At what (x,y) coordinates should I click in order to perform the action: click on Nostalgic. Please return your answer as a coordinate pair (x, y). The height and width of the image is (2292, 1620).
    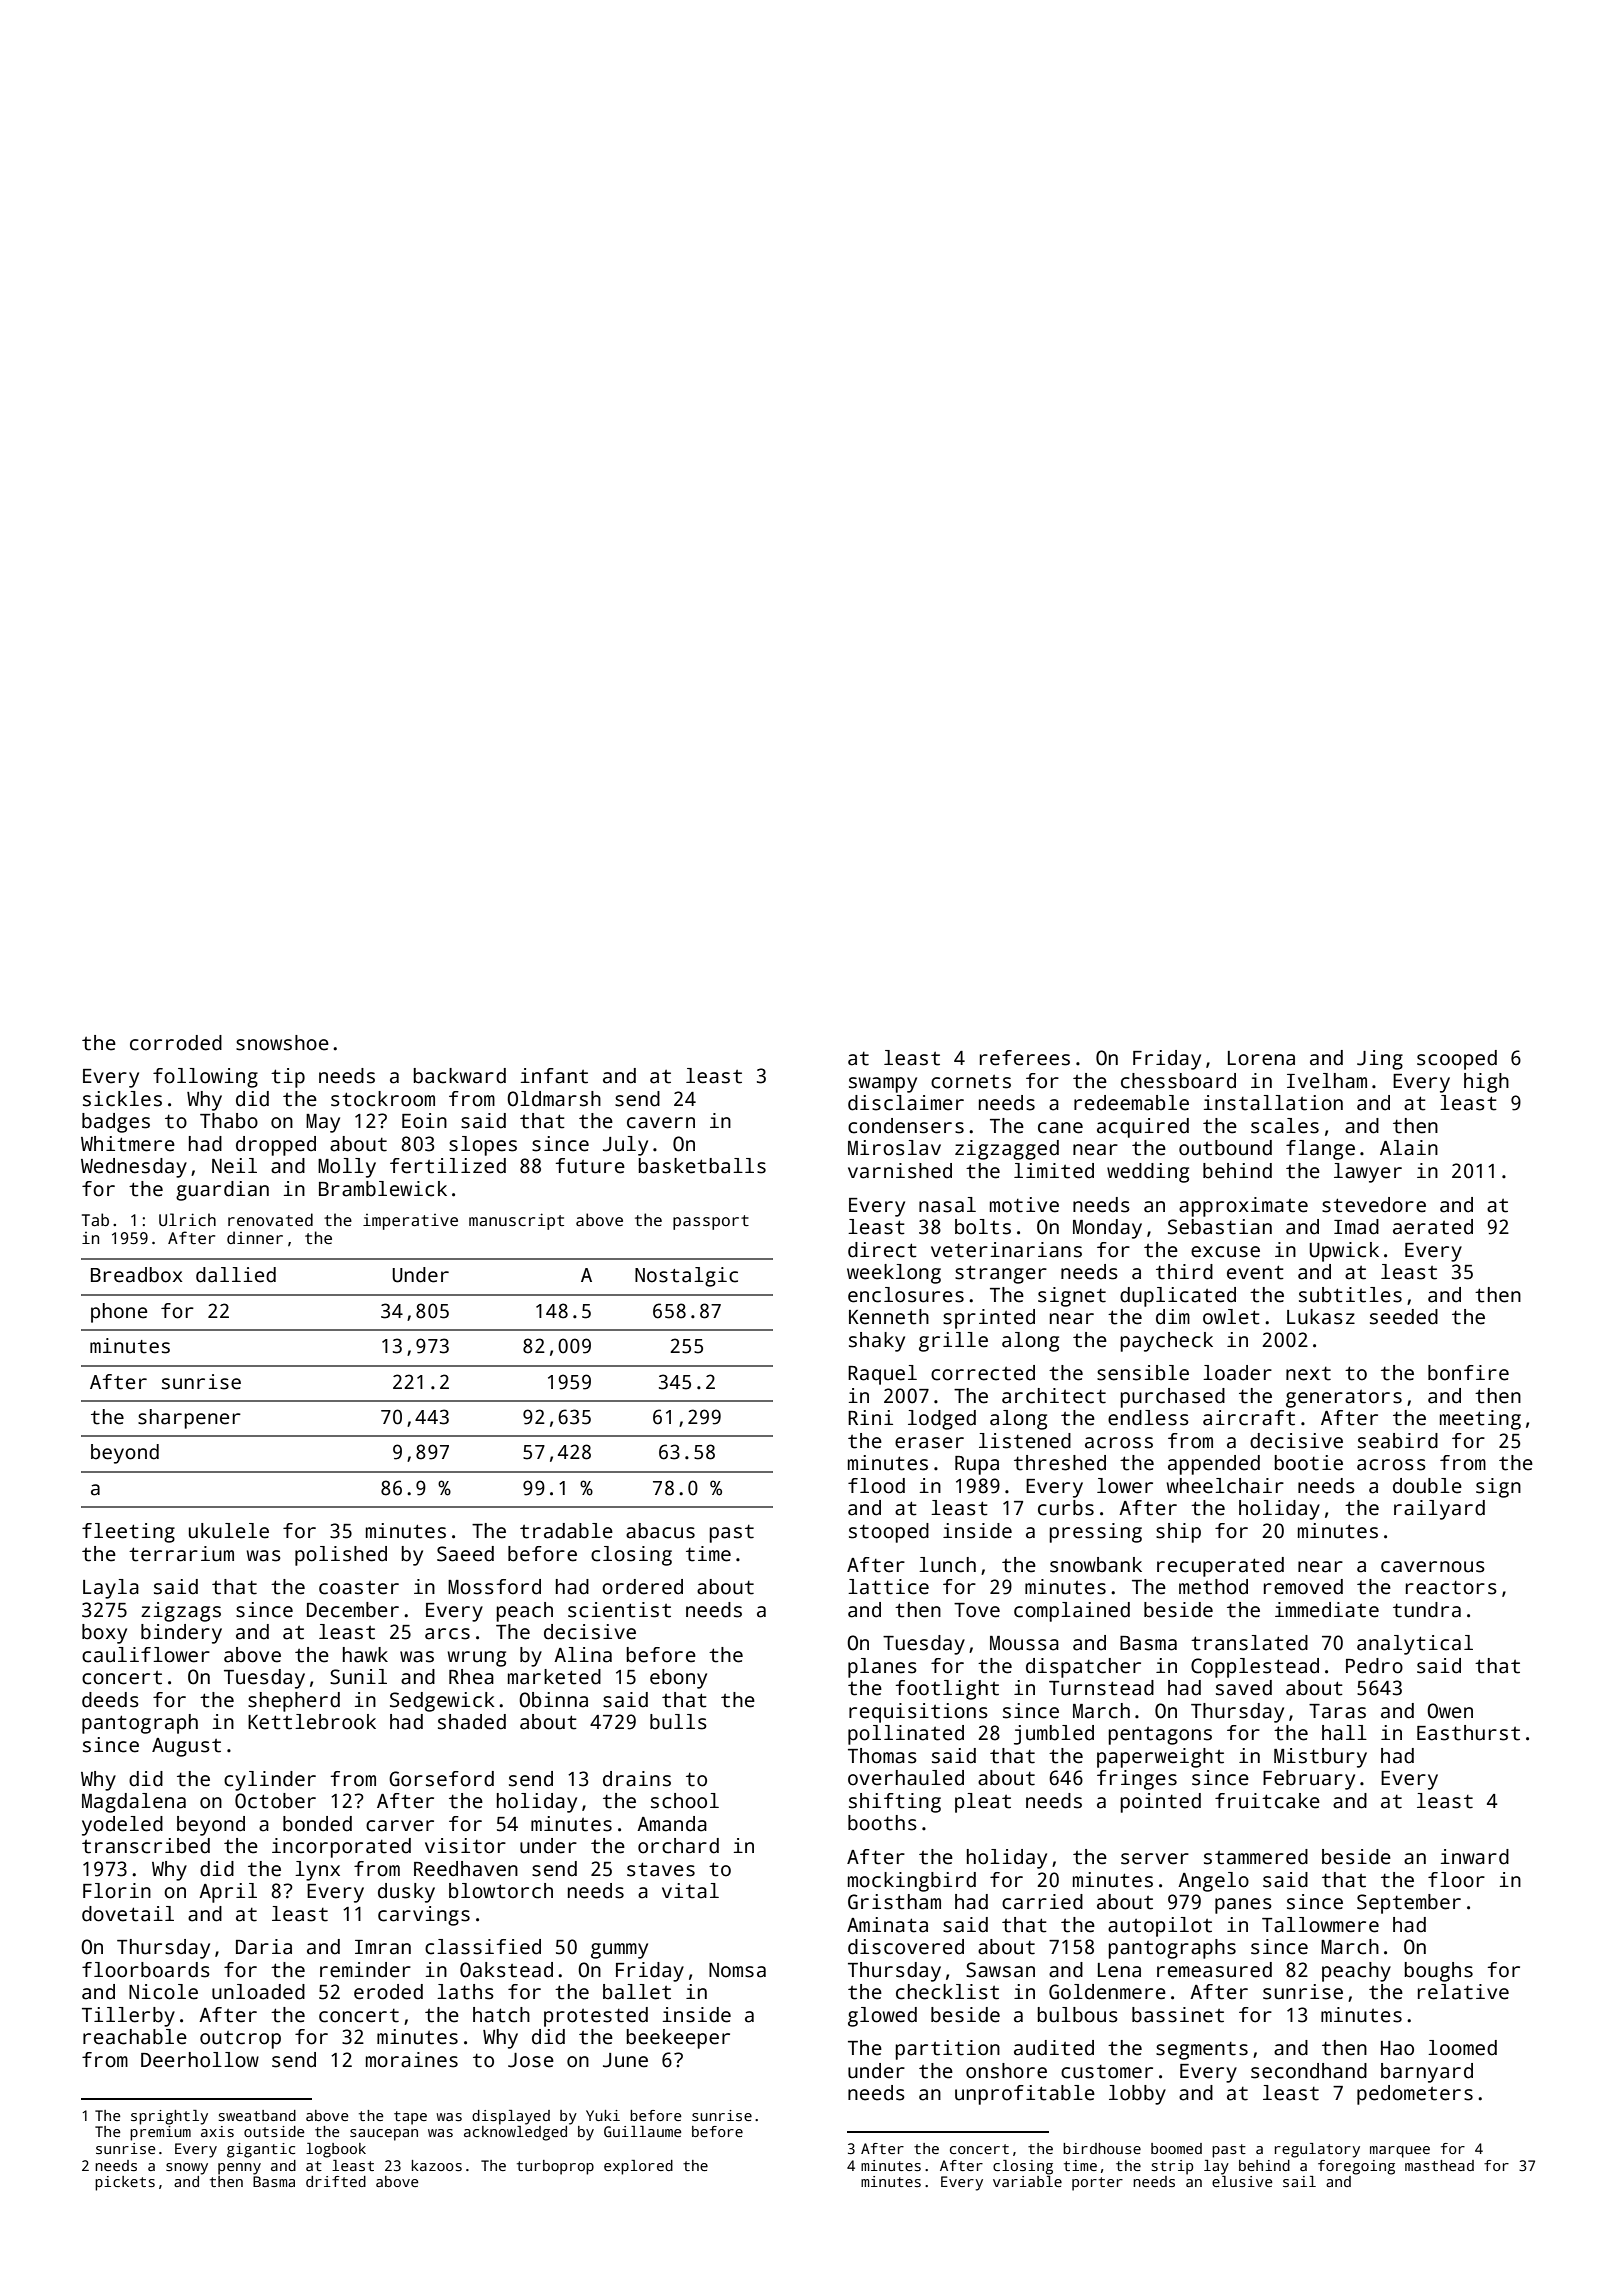
    Looking at the image, I should click on (686, 1277).
